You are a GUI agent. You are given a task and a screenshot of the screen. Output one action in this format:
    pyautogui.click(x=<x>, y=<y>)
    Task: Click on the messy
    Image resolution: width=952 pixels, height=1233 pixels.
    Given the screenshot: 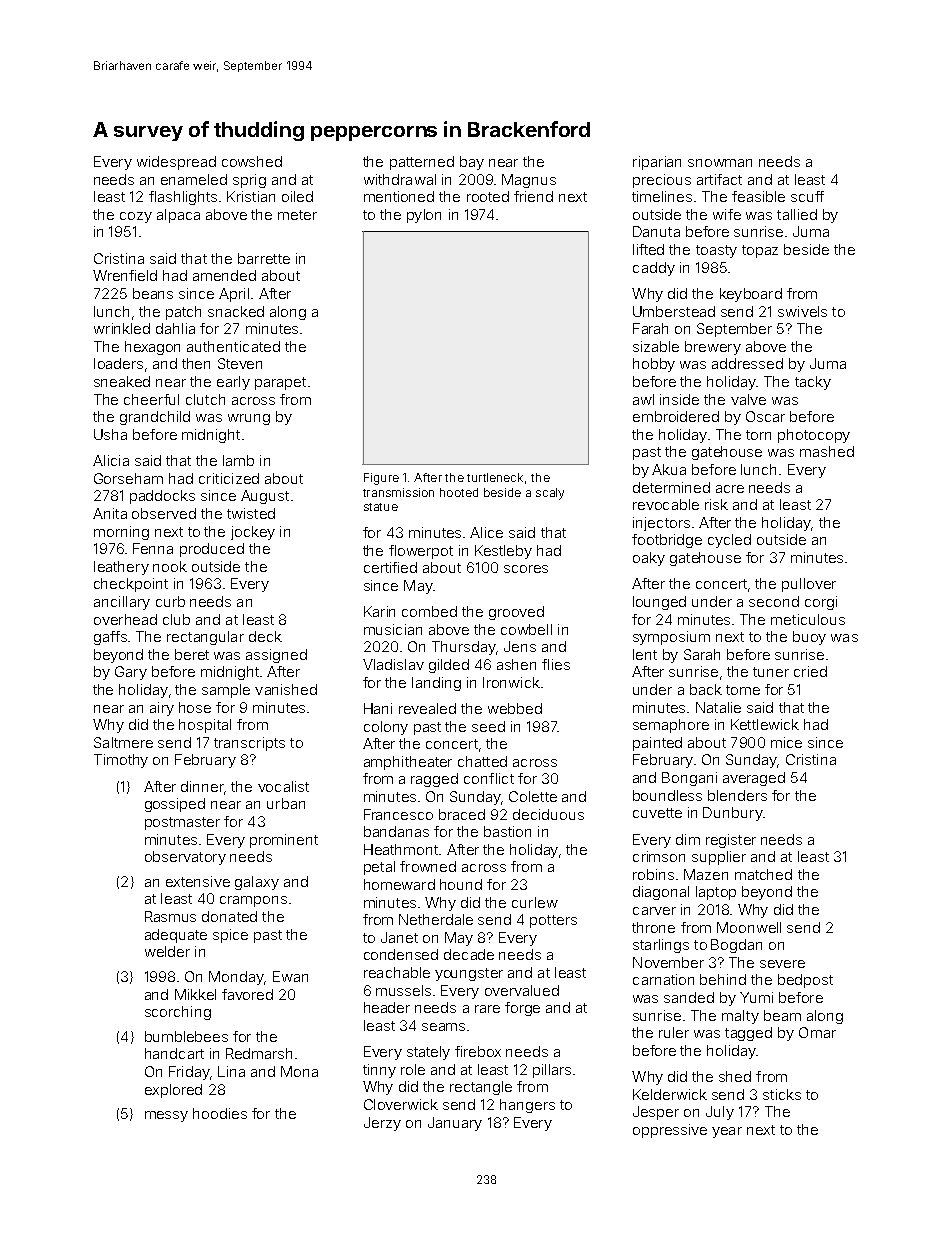 What is the action you would take?
    pyautogui.click(x=166, y=1116)
